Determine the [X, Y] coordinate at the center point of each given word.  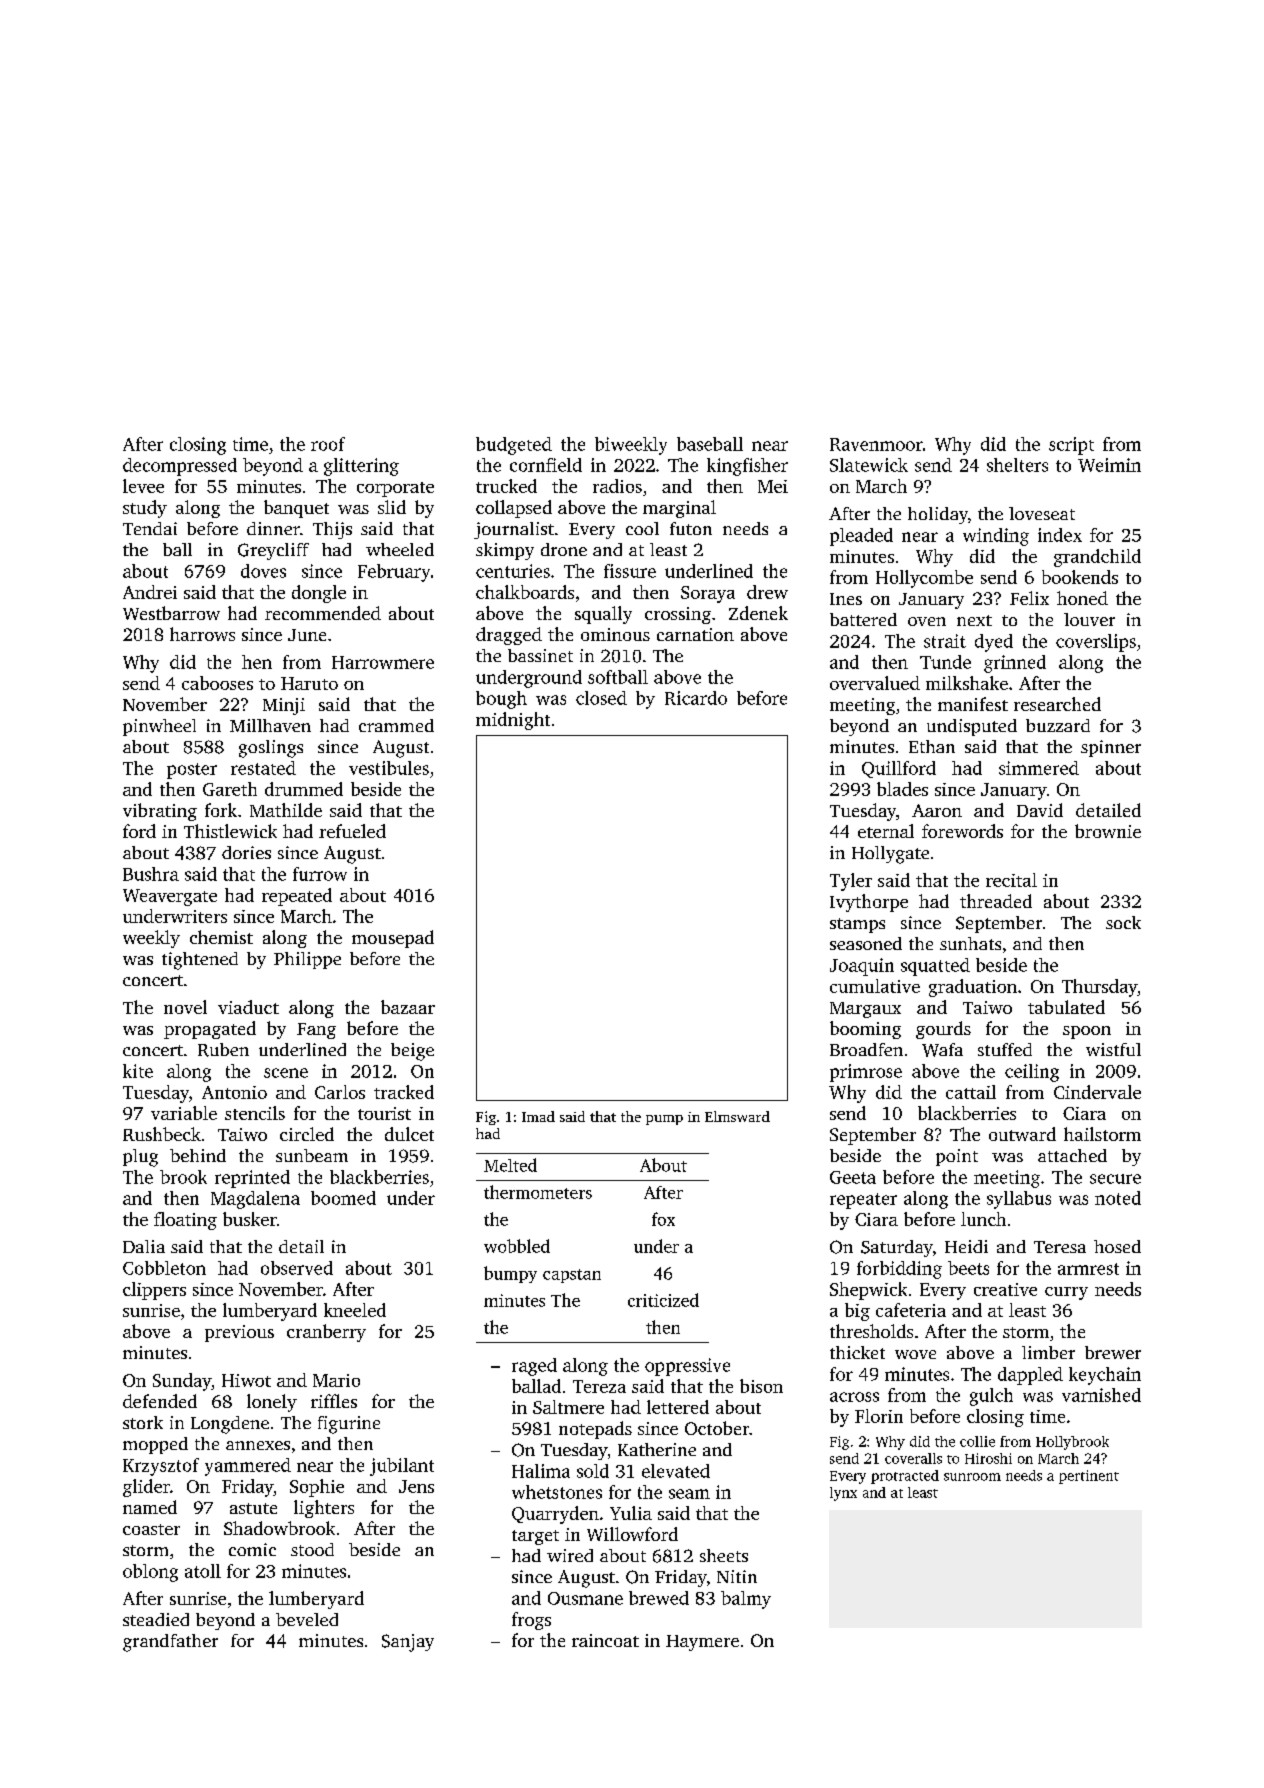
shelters [1017, 465]
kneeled [355, 1310]
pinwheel [159, 727]
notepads [595, 1430]
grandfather [170, 1643]
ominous [615, 634]
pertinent [1089, 1477]
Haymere [702, 1643]
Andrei [150, 592]
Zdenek [758, 613]
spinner [1111, 748]
